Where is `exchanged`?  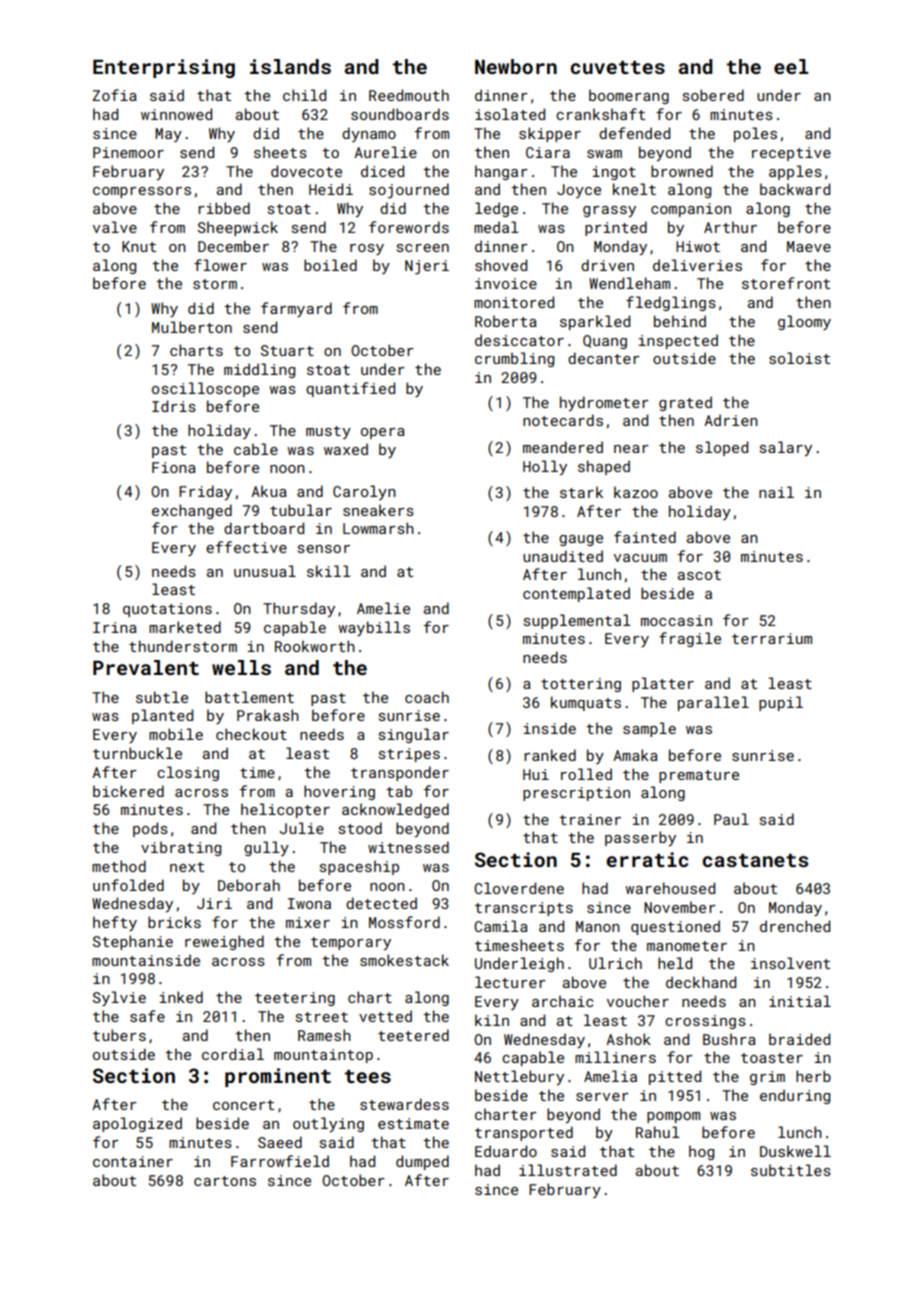
exchanged is located at coordinates (192, 511).
